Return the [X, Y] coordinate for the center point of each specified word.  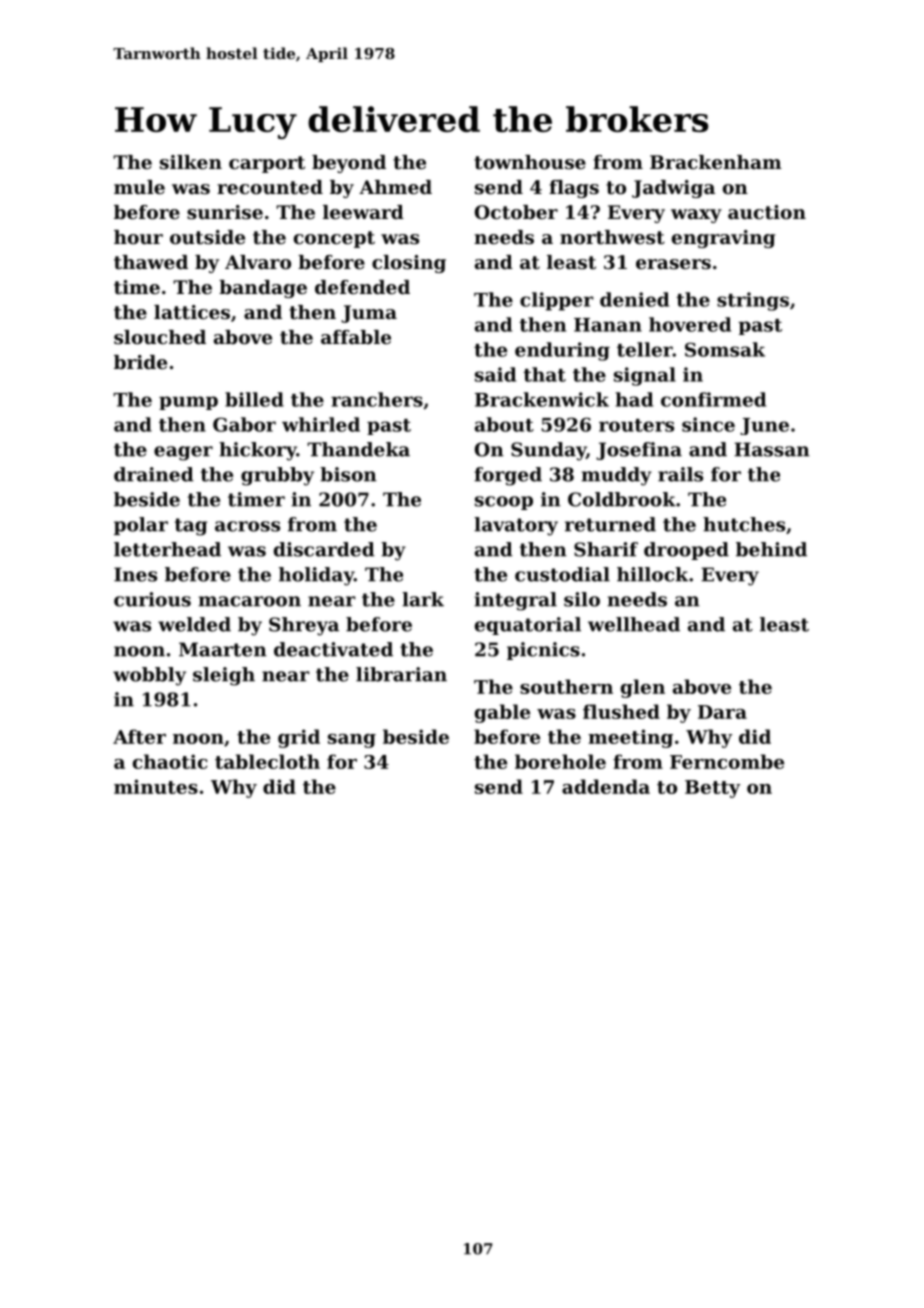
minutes [156, 786]
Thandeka [358, 449]
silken [191, 162]
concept [334, 239]
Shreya [304, 626]
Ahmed [395, 187]
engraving [723, 239]
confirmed [713, 399]
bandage [263, 289]
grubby [277, 476]
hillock [652, 574]
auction [767, 212]
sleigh [224, 676]
